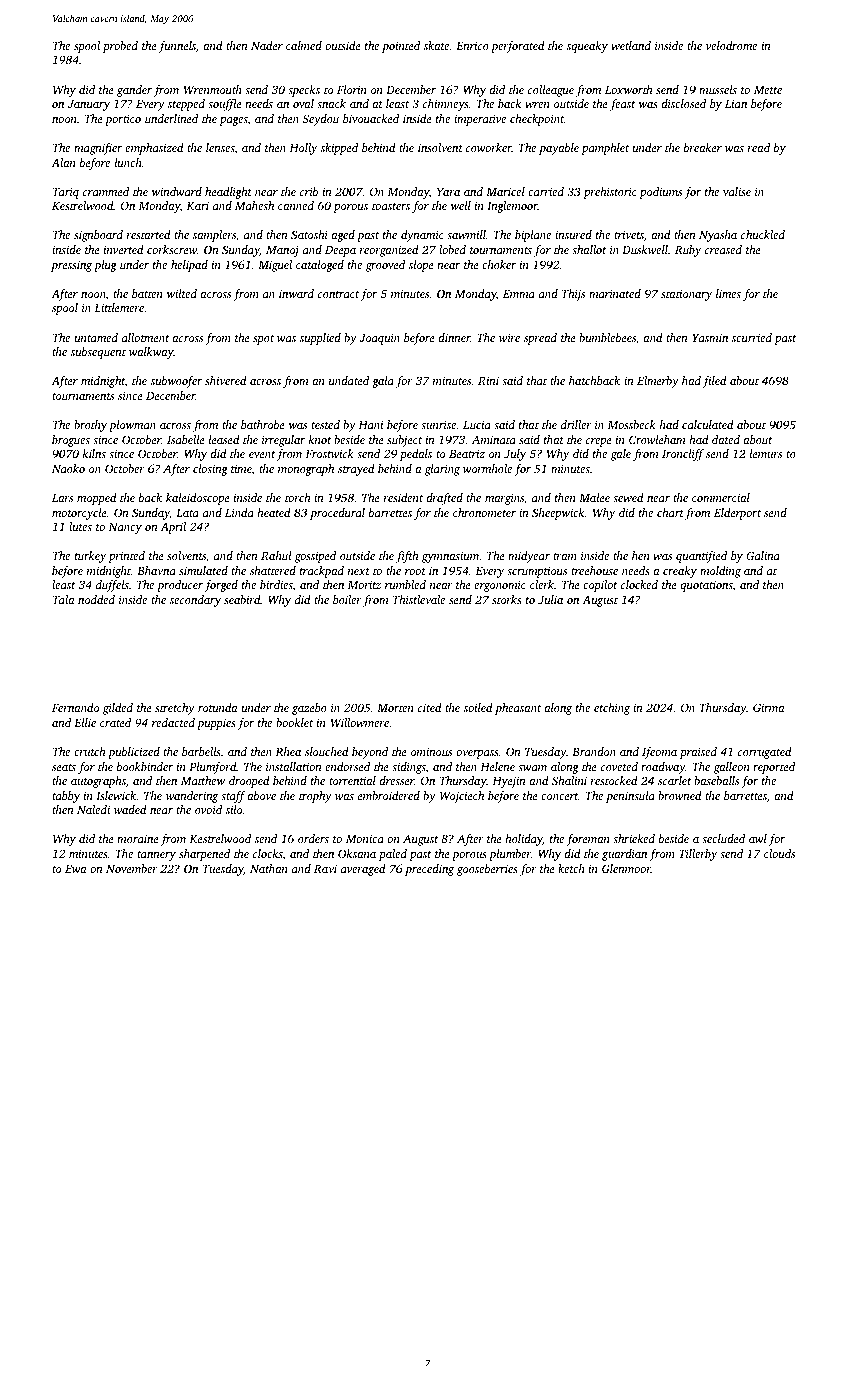  I want to click on gander, so click(134, 91).
